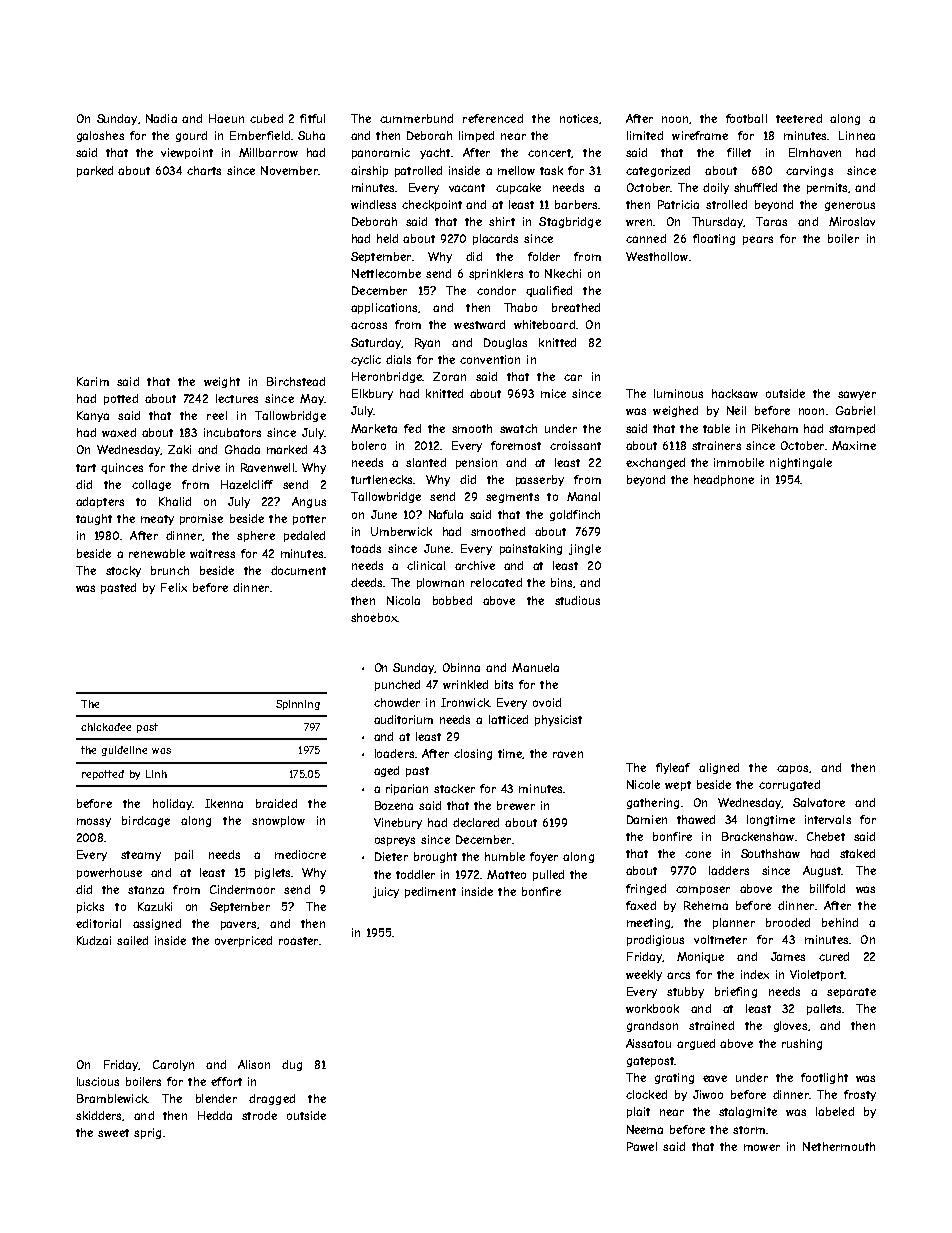 The width and height of the page is (952, 1233). What do you see at coordinates (266, 118) in the page?
I see `cubed` at bounding box center [266, 118].
